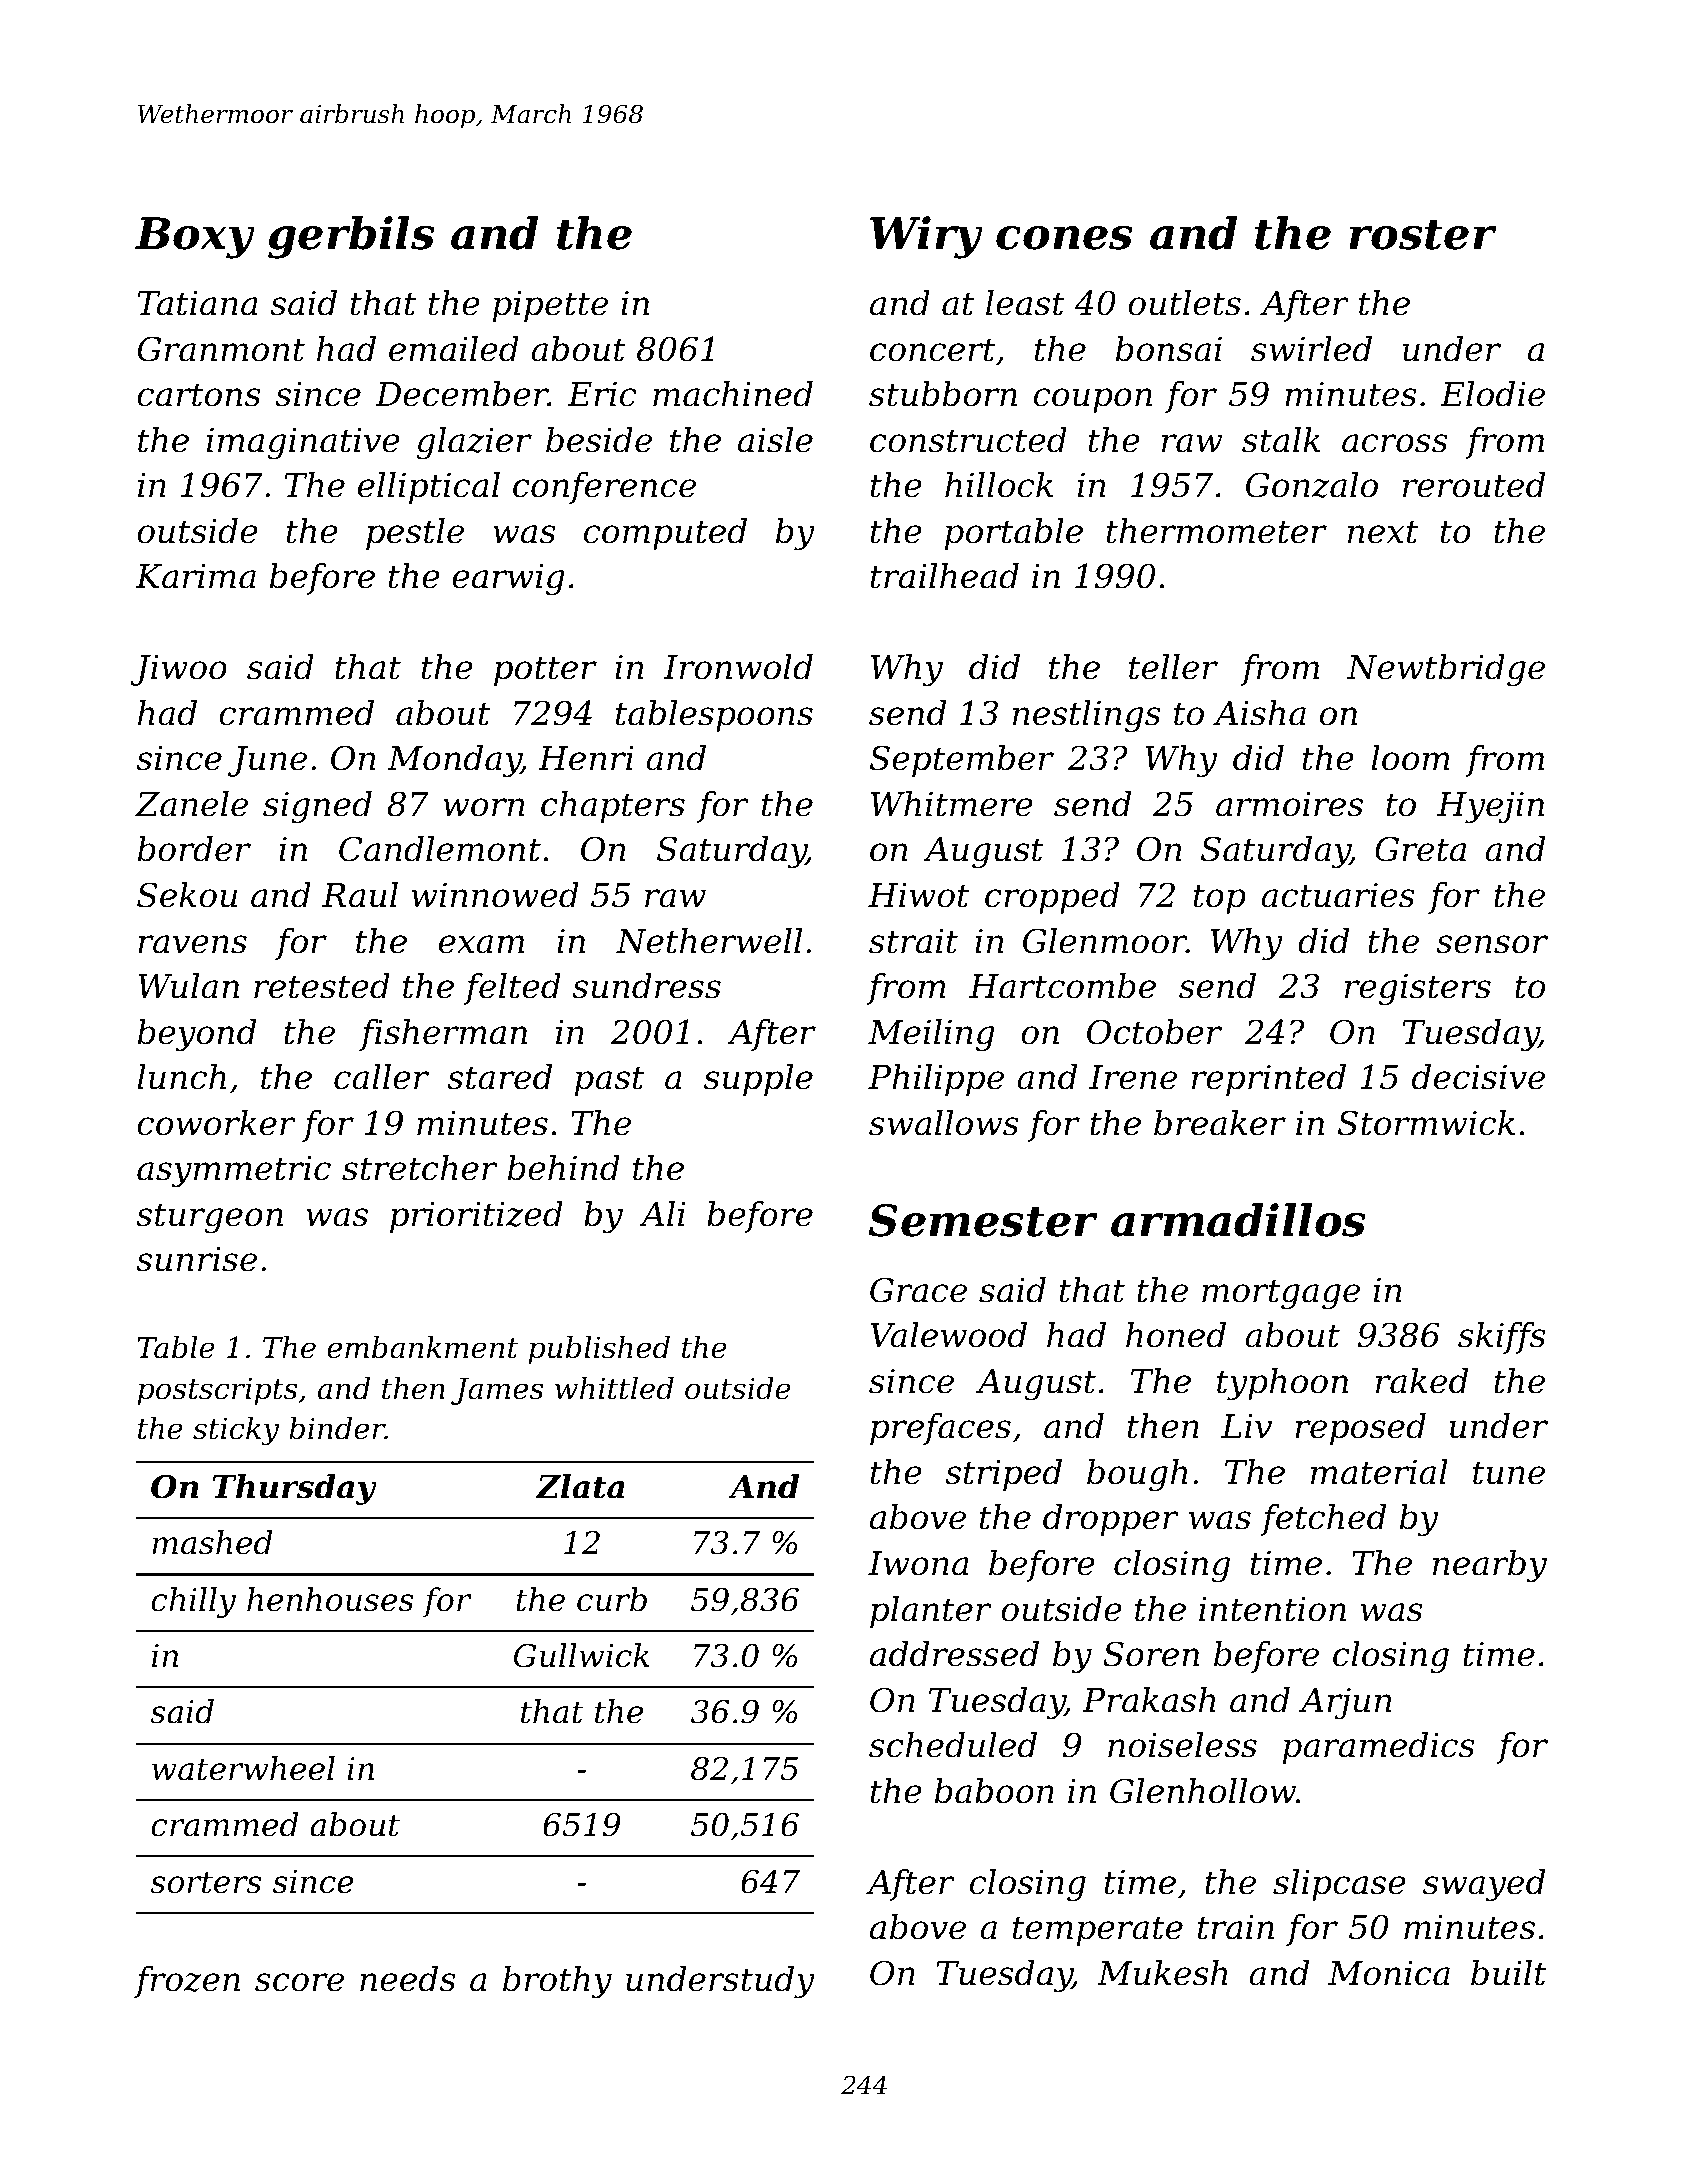 This document has height=2178, width=1683. What do you see at coordinates (196, 576) in the document?
I see `Karima` at bounding box center [196, 576].
